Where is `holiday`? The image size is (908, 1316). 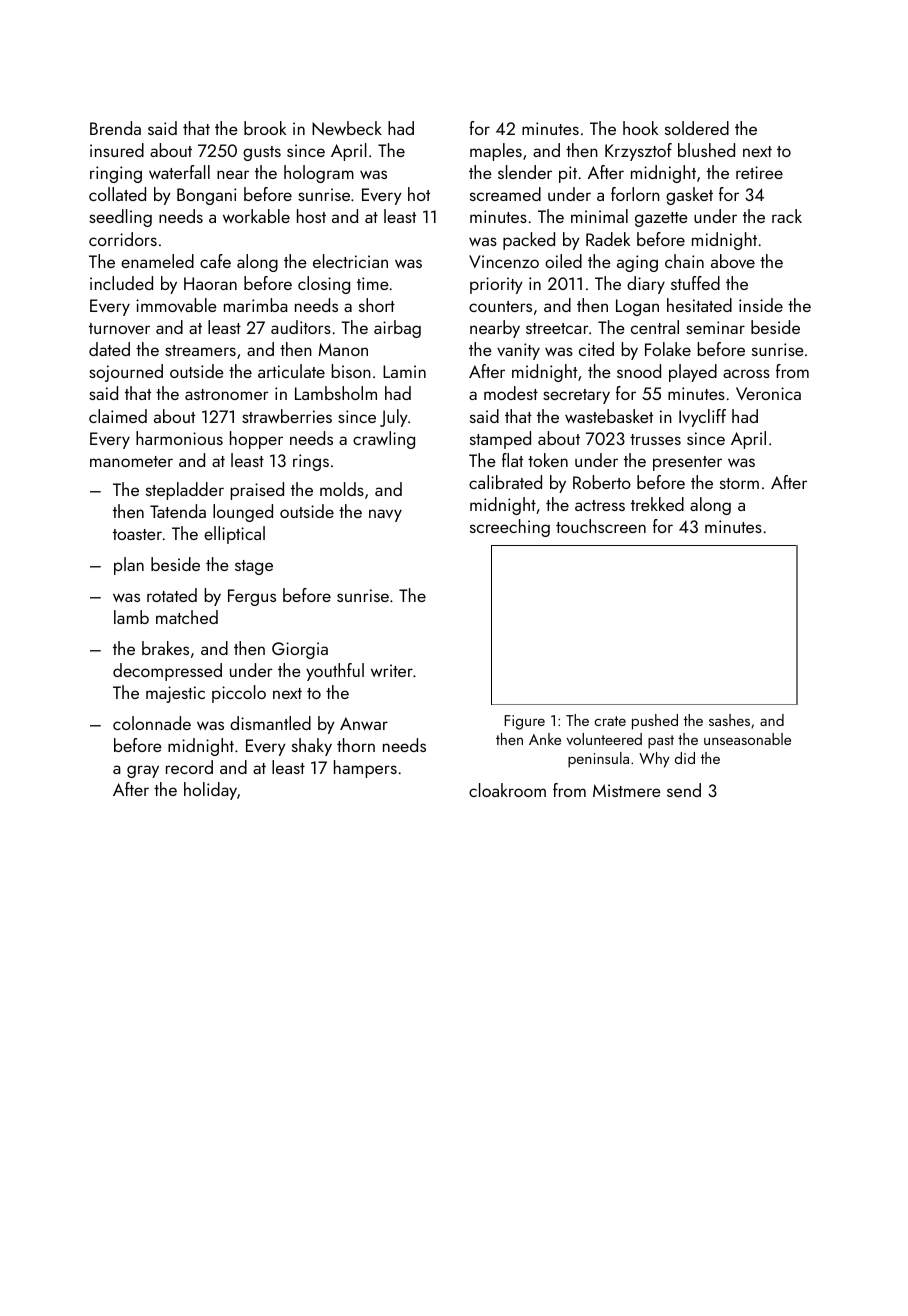 holiday is located at coordinates (210, 791).
